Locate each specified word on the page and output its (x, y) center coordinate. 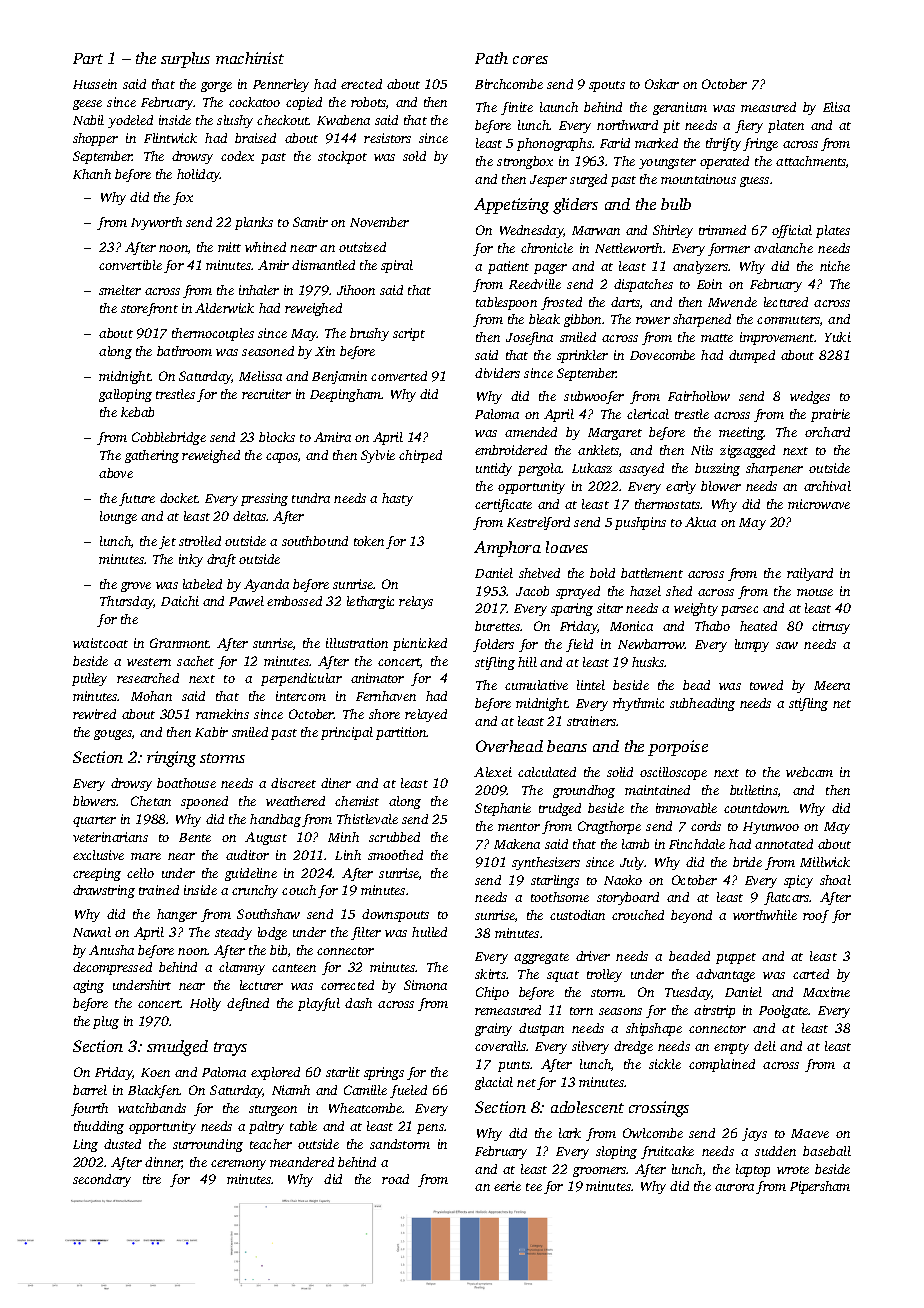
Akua (700, 522)
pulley (89, 679)
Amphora (507, 549)
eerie (507, 1186)
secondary (102, 1180)
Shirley (673, 231)
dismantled (323, 265)
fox (183, 198)
